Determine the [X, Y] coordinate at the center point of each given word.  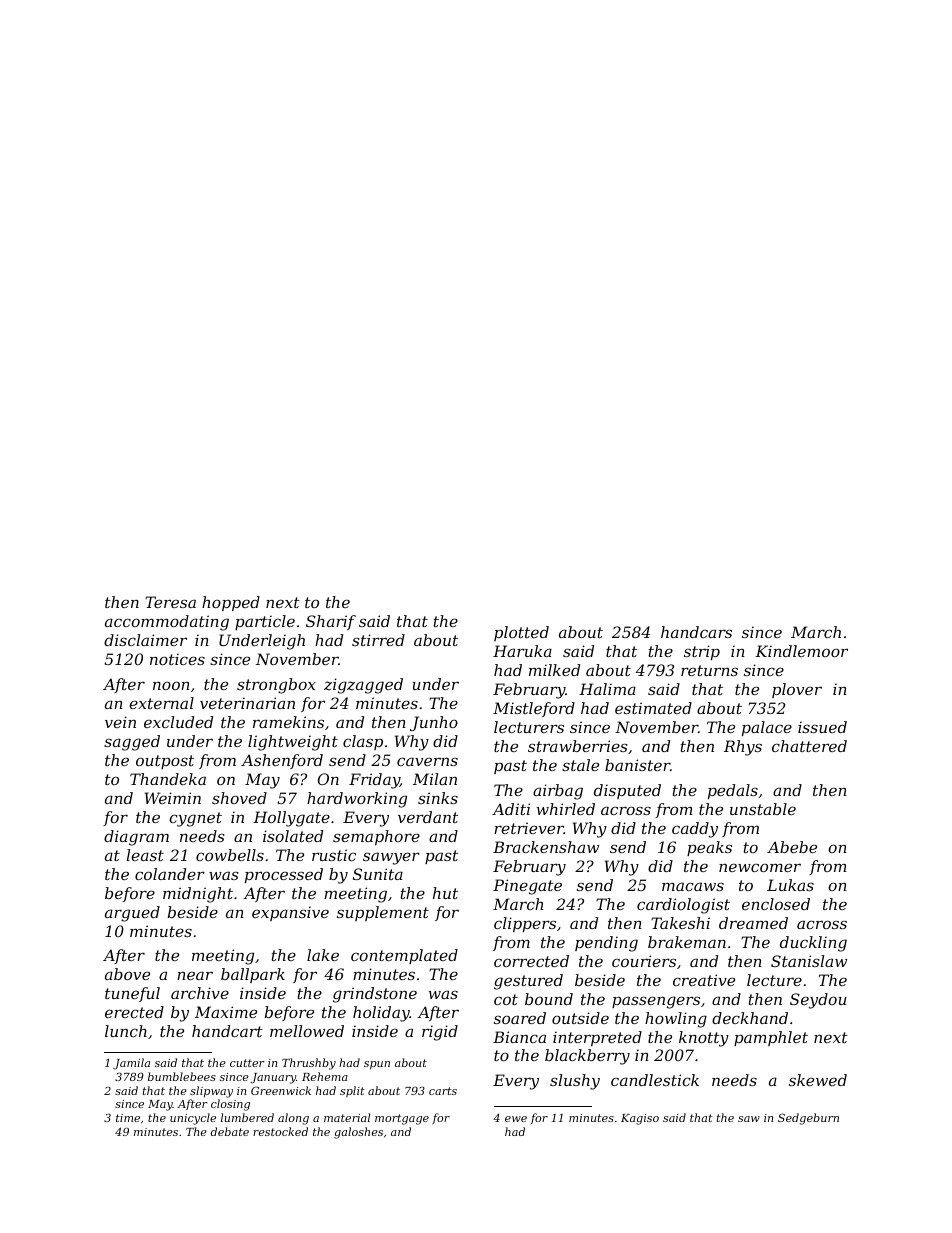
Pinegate [527, 887]
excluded [178, 722]
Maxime [226, 1012]
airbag [558, 792]
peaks [709, 848]
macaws [693, 886]
